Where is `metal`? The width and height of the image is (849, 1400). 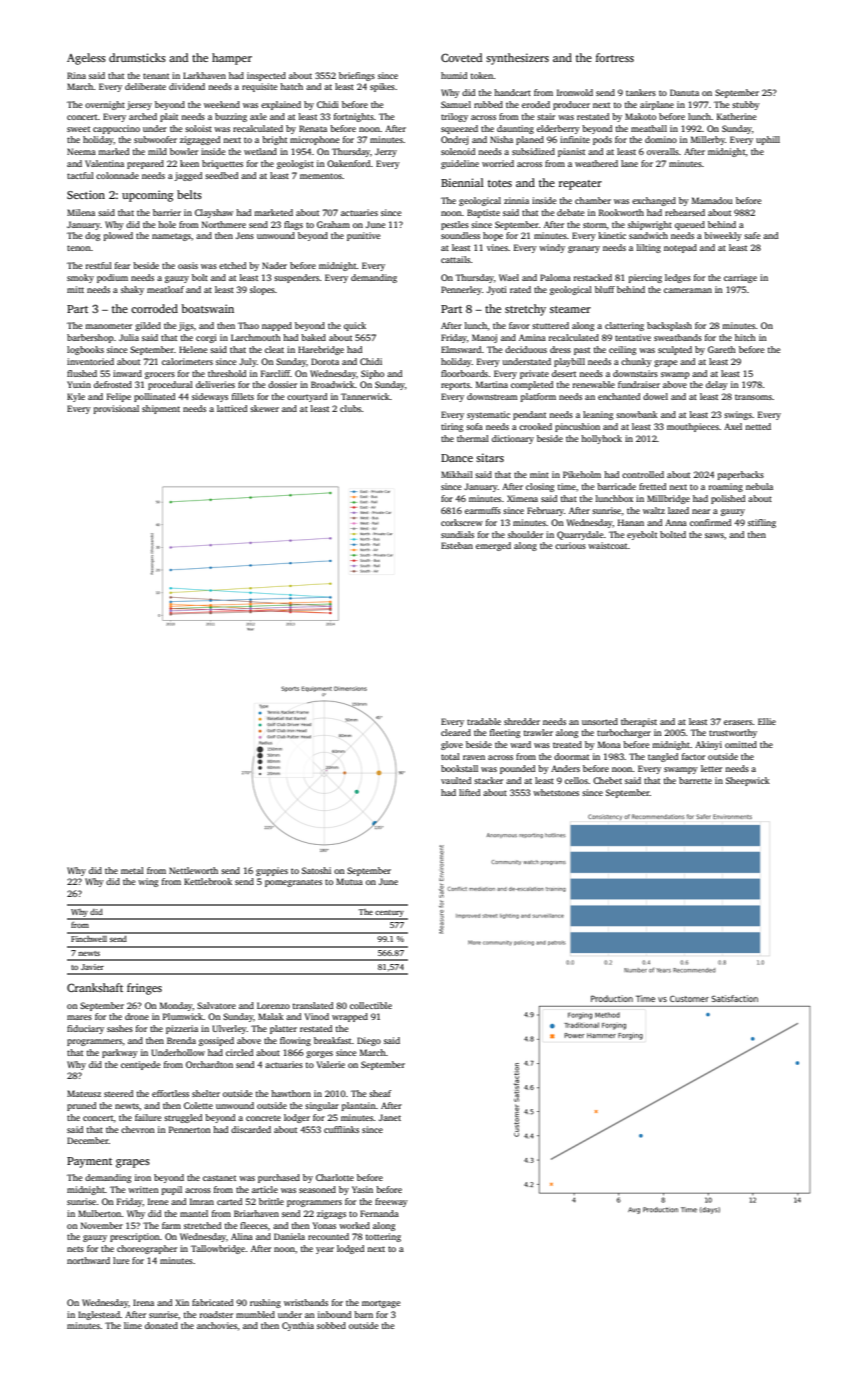
metal is located at coordinates (132, 870).
